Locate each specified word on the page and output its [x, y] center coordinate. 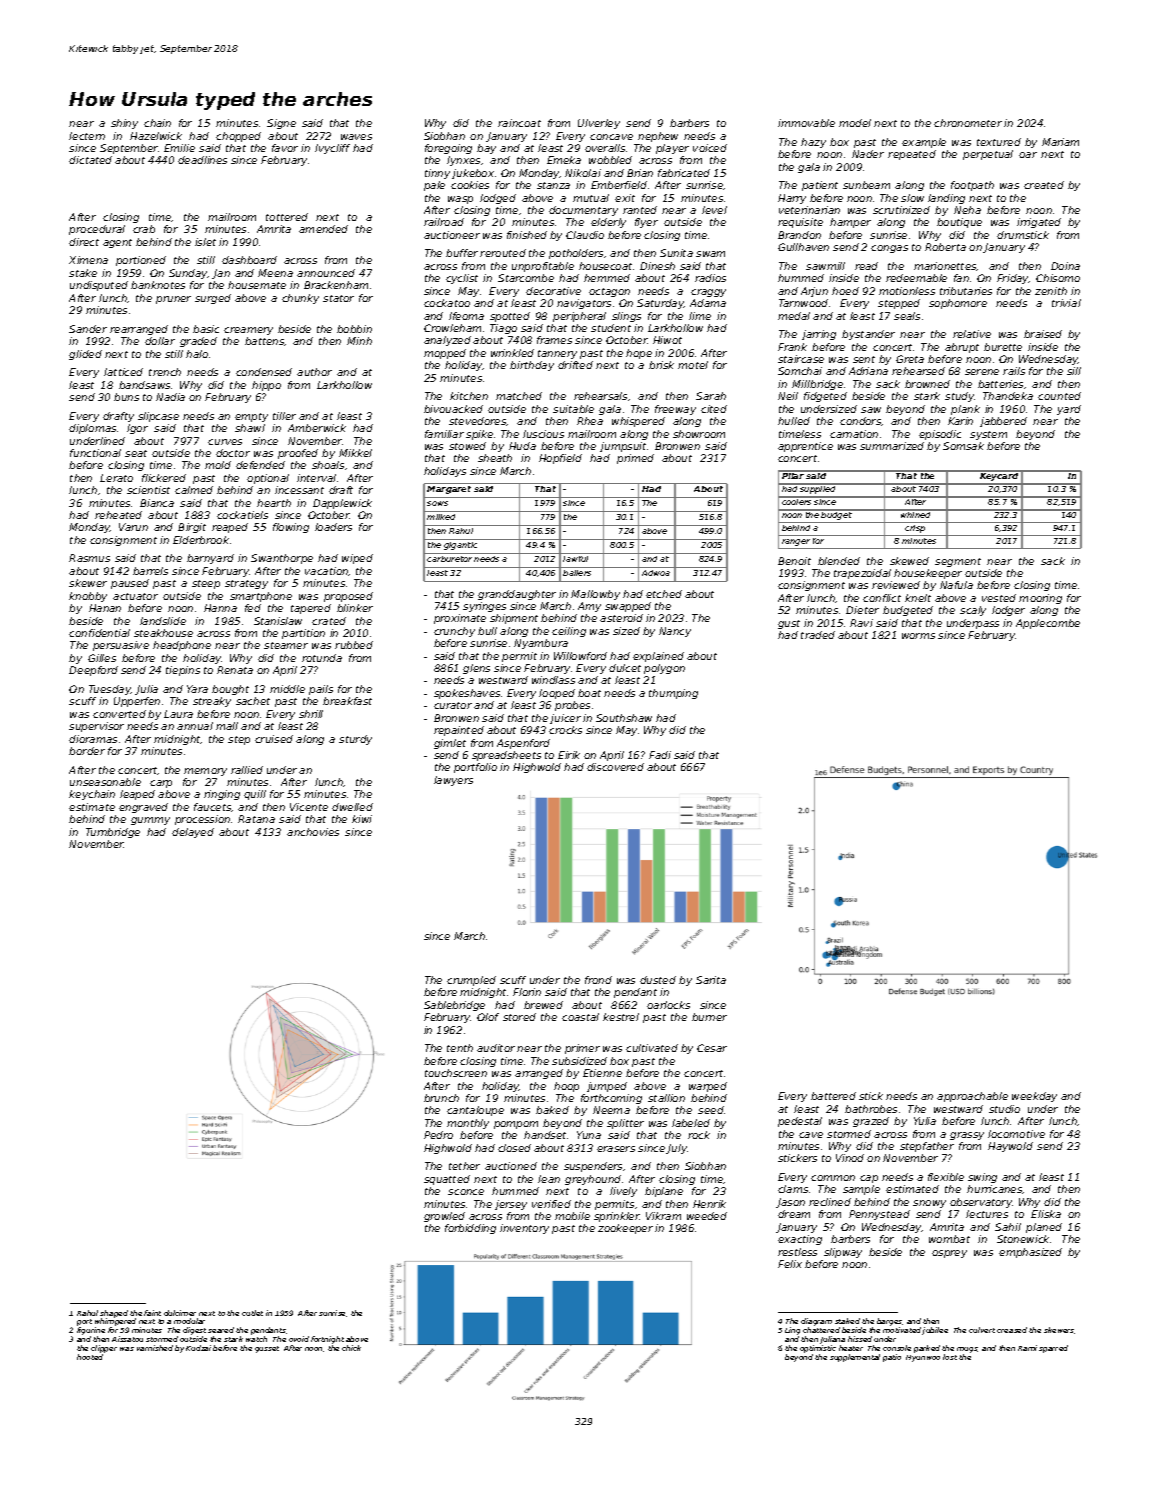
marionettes [945, 266]
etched [664, 594]
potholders [576, 254]
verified [551, 1204]
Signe [281, 124]
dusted [658, 980]
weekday [1034, 1097]
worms [918, 636]
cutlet [252, 1313]
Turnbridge [113, 833]
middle [287, 689]
